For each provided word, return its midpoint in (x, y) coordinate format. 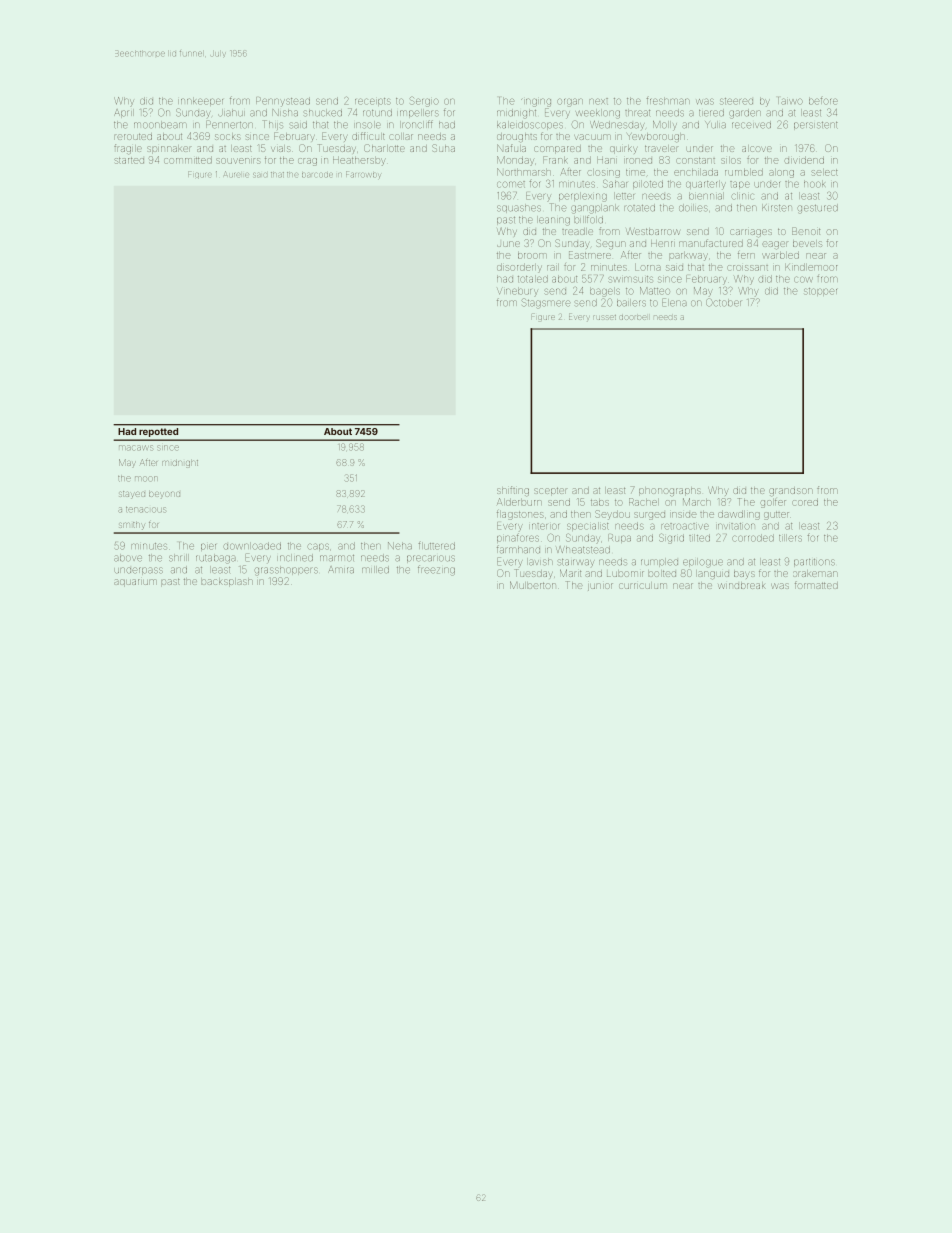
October (723, 303)
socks (227, 137)
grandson (791, 491)
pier (208, 547)
